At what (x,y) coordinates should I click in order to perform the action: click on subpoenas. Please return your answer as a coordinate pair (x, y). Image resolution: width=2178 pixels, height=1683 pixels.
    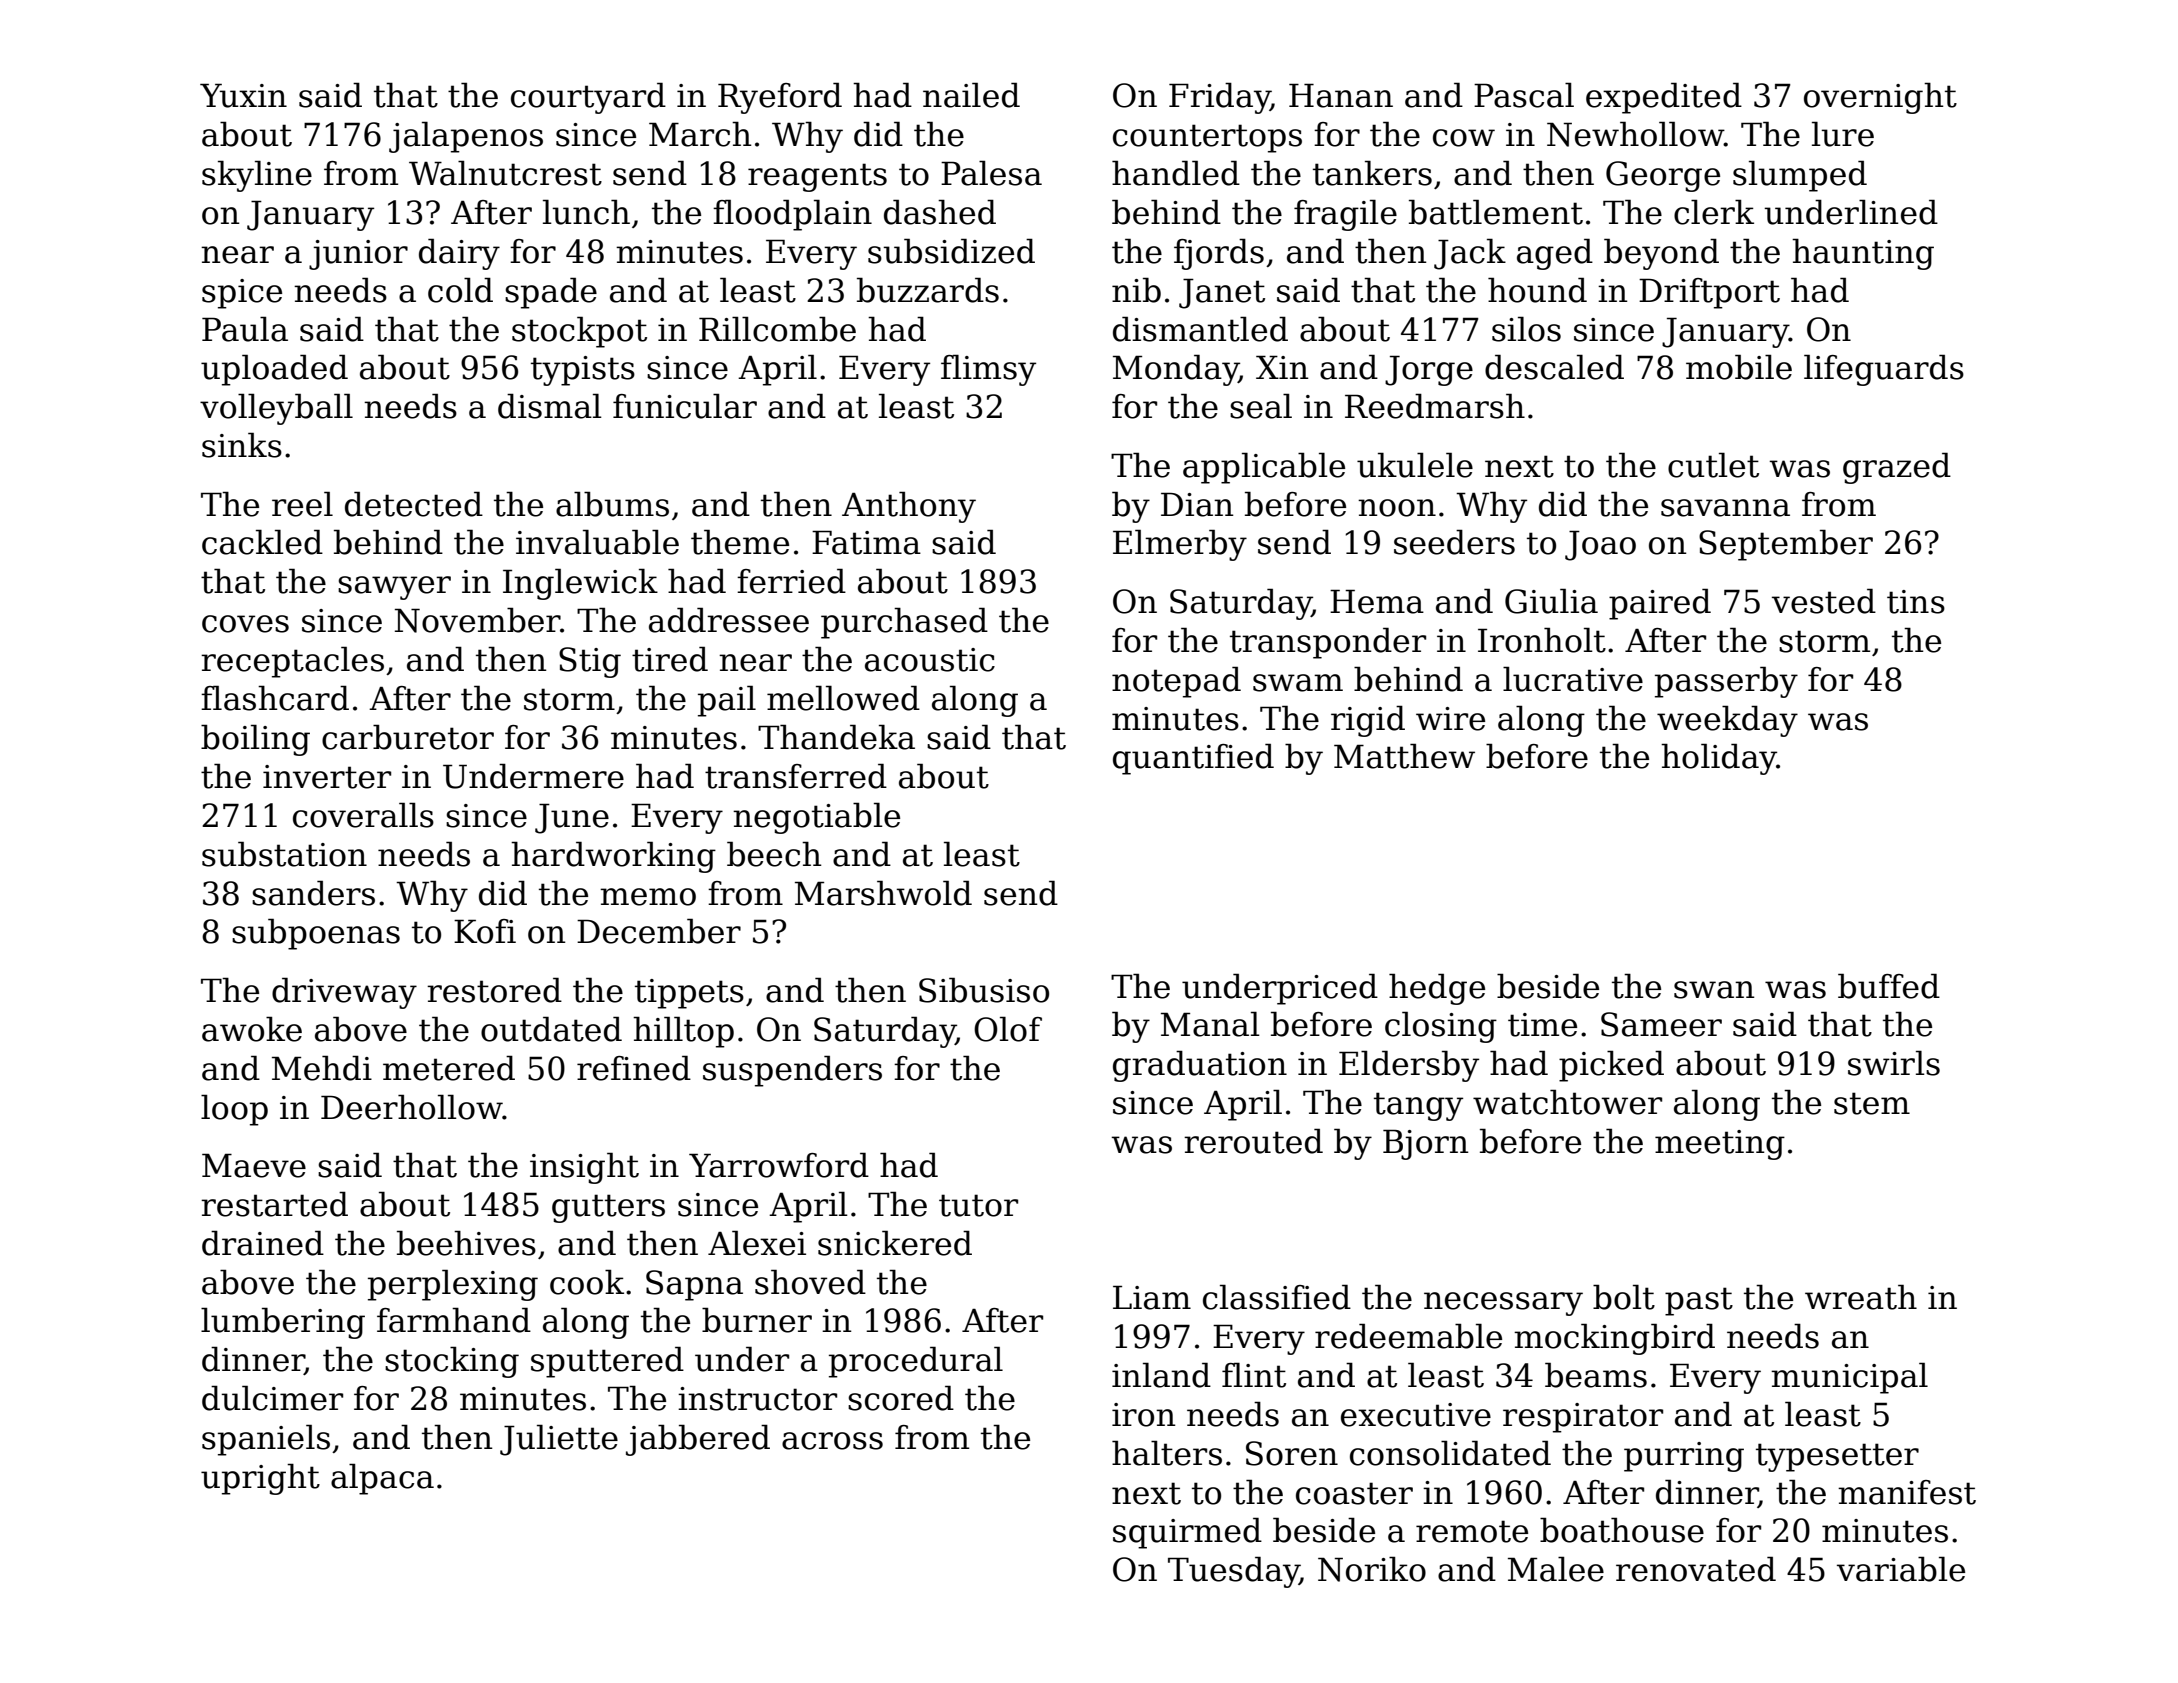
    Looking at the image, I should click on (316, 934).
